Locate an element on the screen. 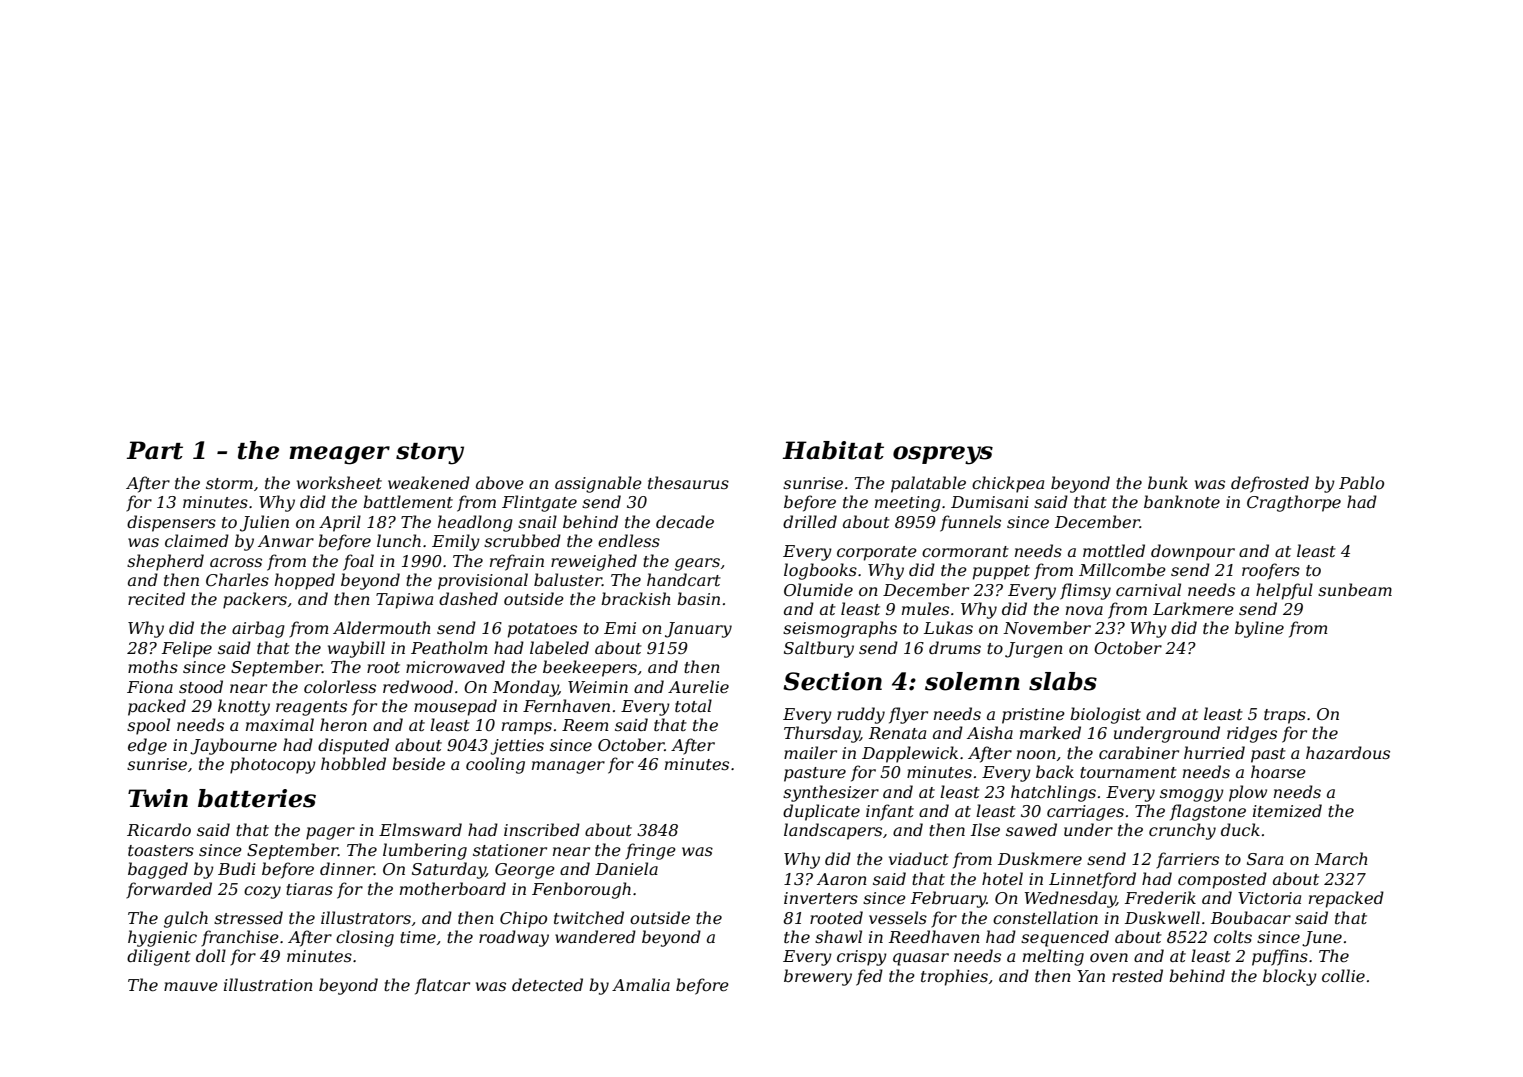 This screenshot has height=1077, width=1523. Saturday is located at coordinates (449, 870).
